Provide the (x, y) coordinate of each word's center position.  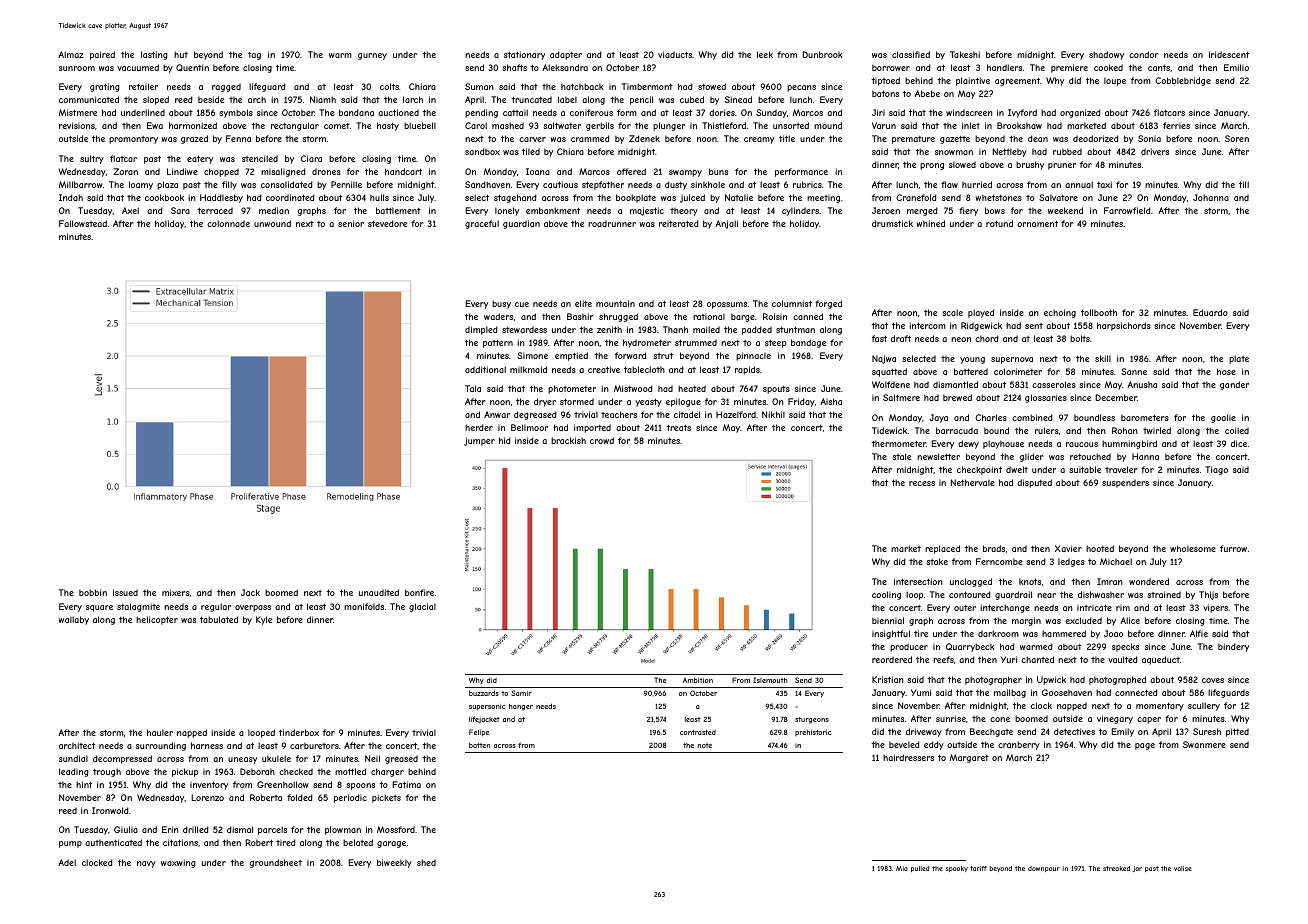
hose (1226, 371)
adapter (566, 55)
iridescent (1229, 54)
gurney (372, 56)
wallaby (73, 620)
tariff (978, 868)
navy (146, 864)
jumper (479, 441)
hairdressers (908, 757)
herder (479, 427)
